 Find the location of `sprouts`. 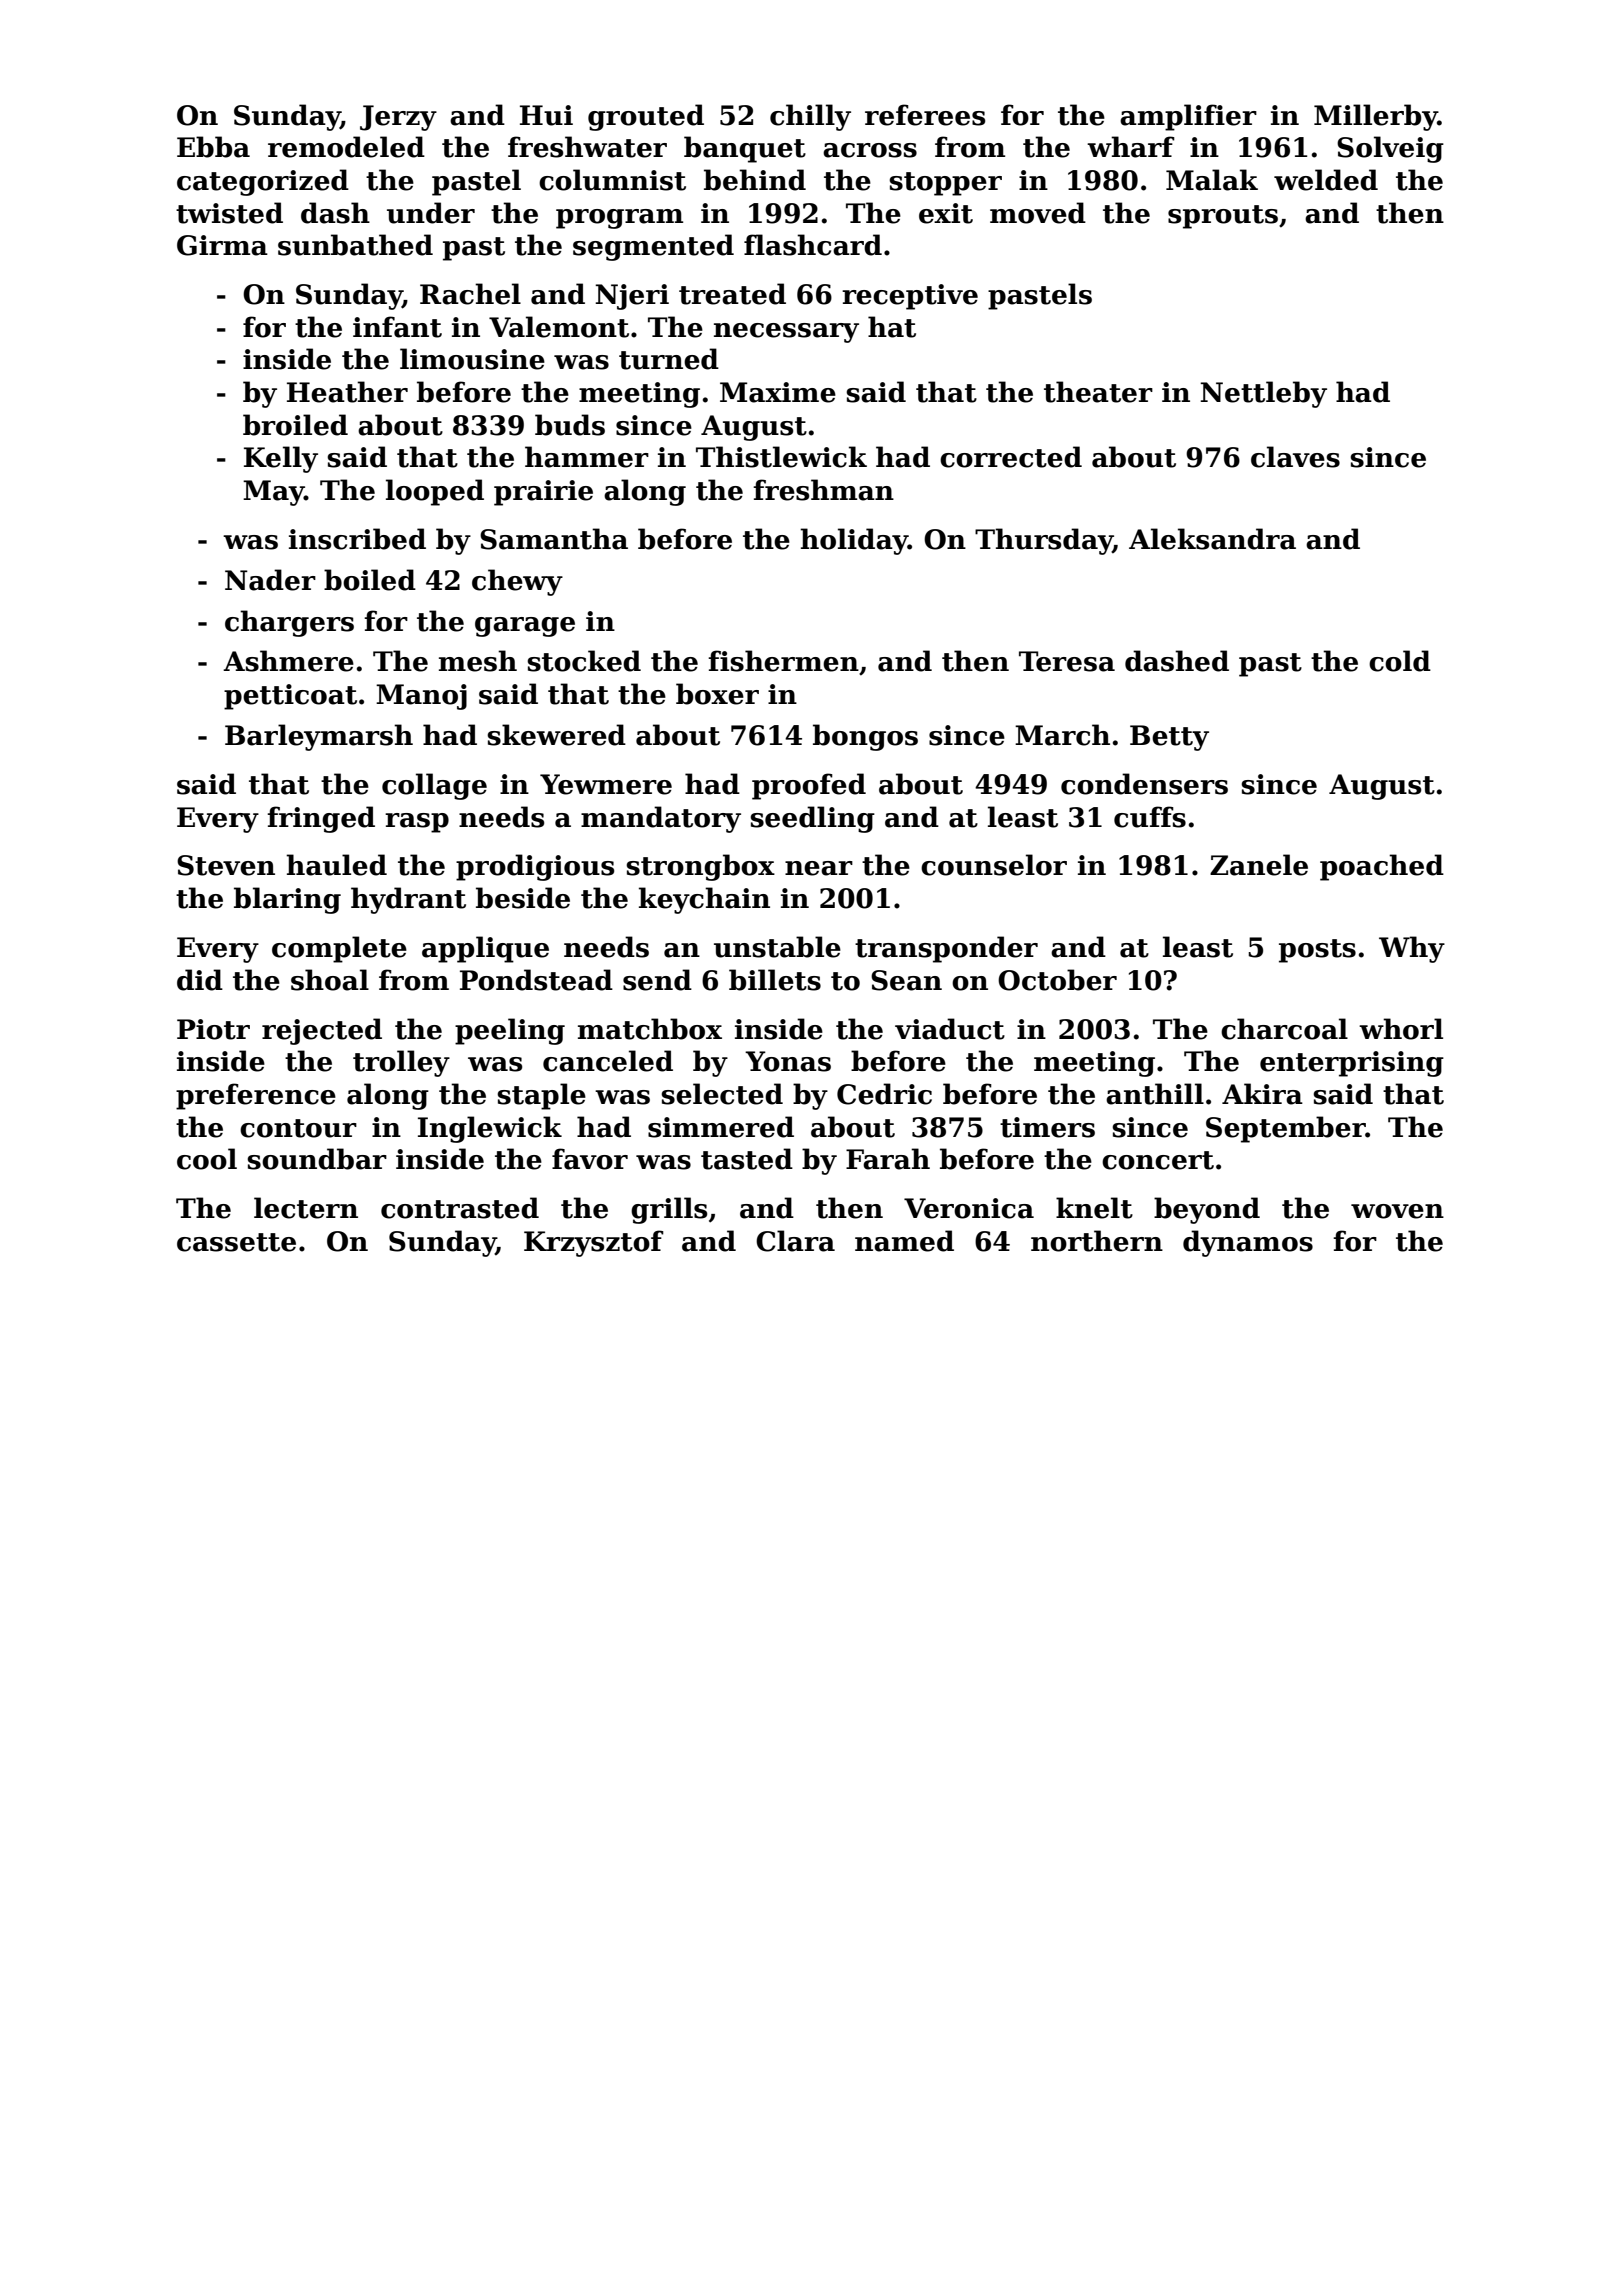

sprouts is located at coordinates (1223, 217).
